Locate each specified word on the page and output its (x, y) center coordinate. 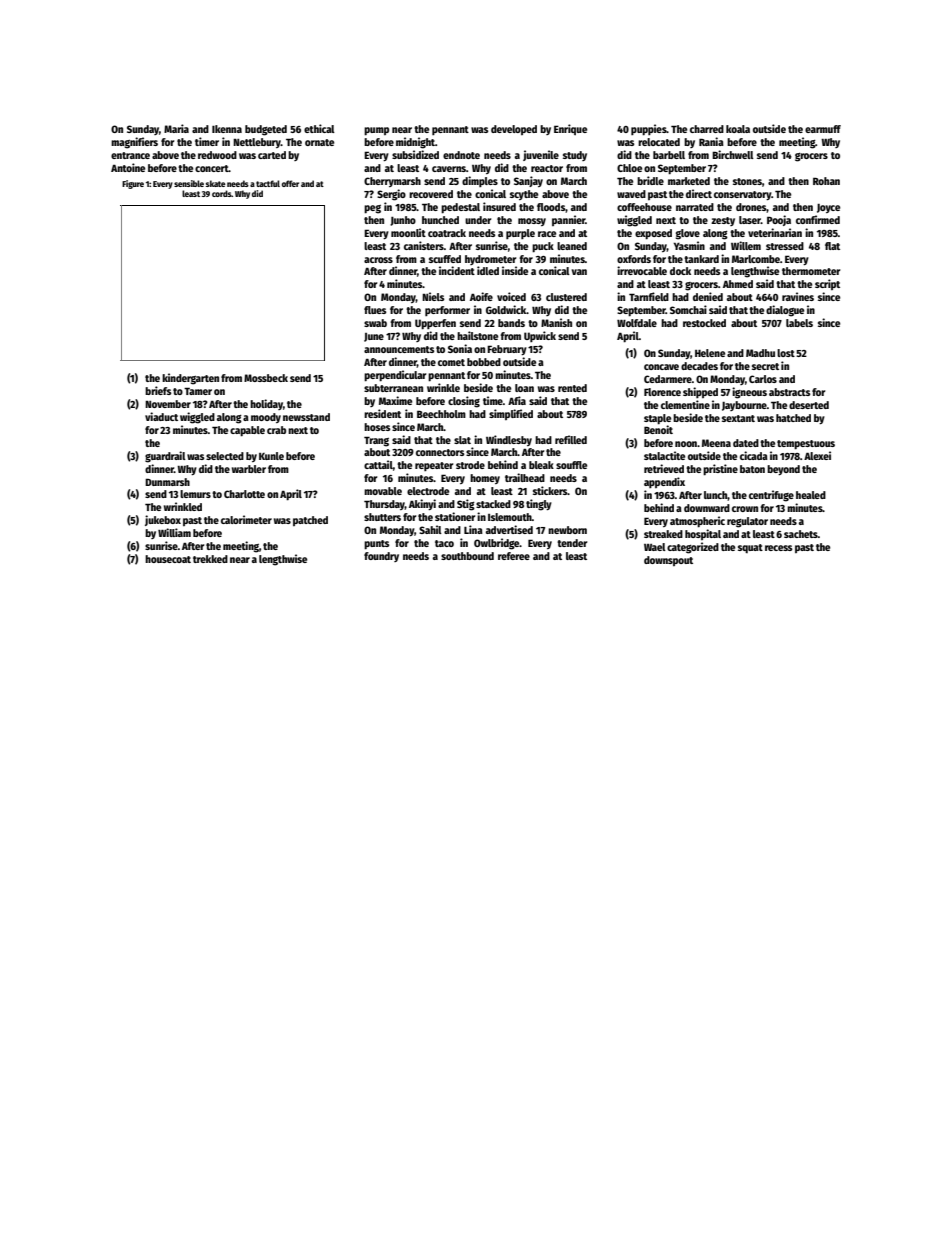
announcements (399, 349)
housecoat (168, 559)
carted (272, 155)
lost (786, 353)
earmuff (823, 129)
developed (514, 130)
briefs (158, 390)
